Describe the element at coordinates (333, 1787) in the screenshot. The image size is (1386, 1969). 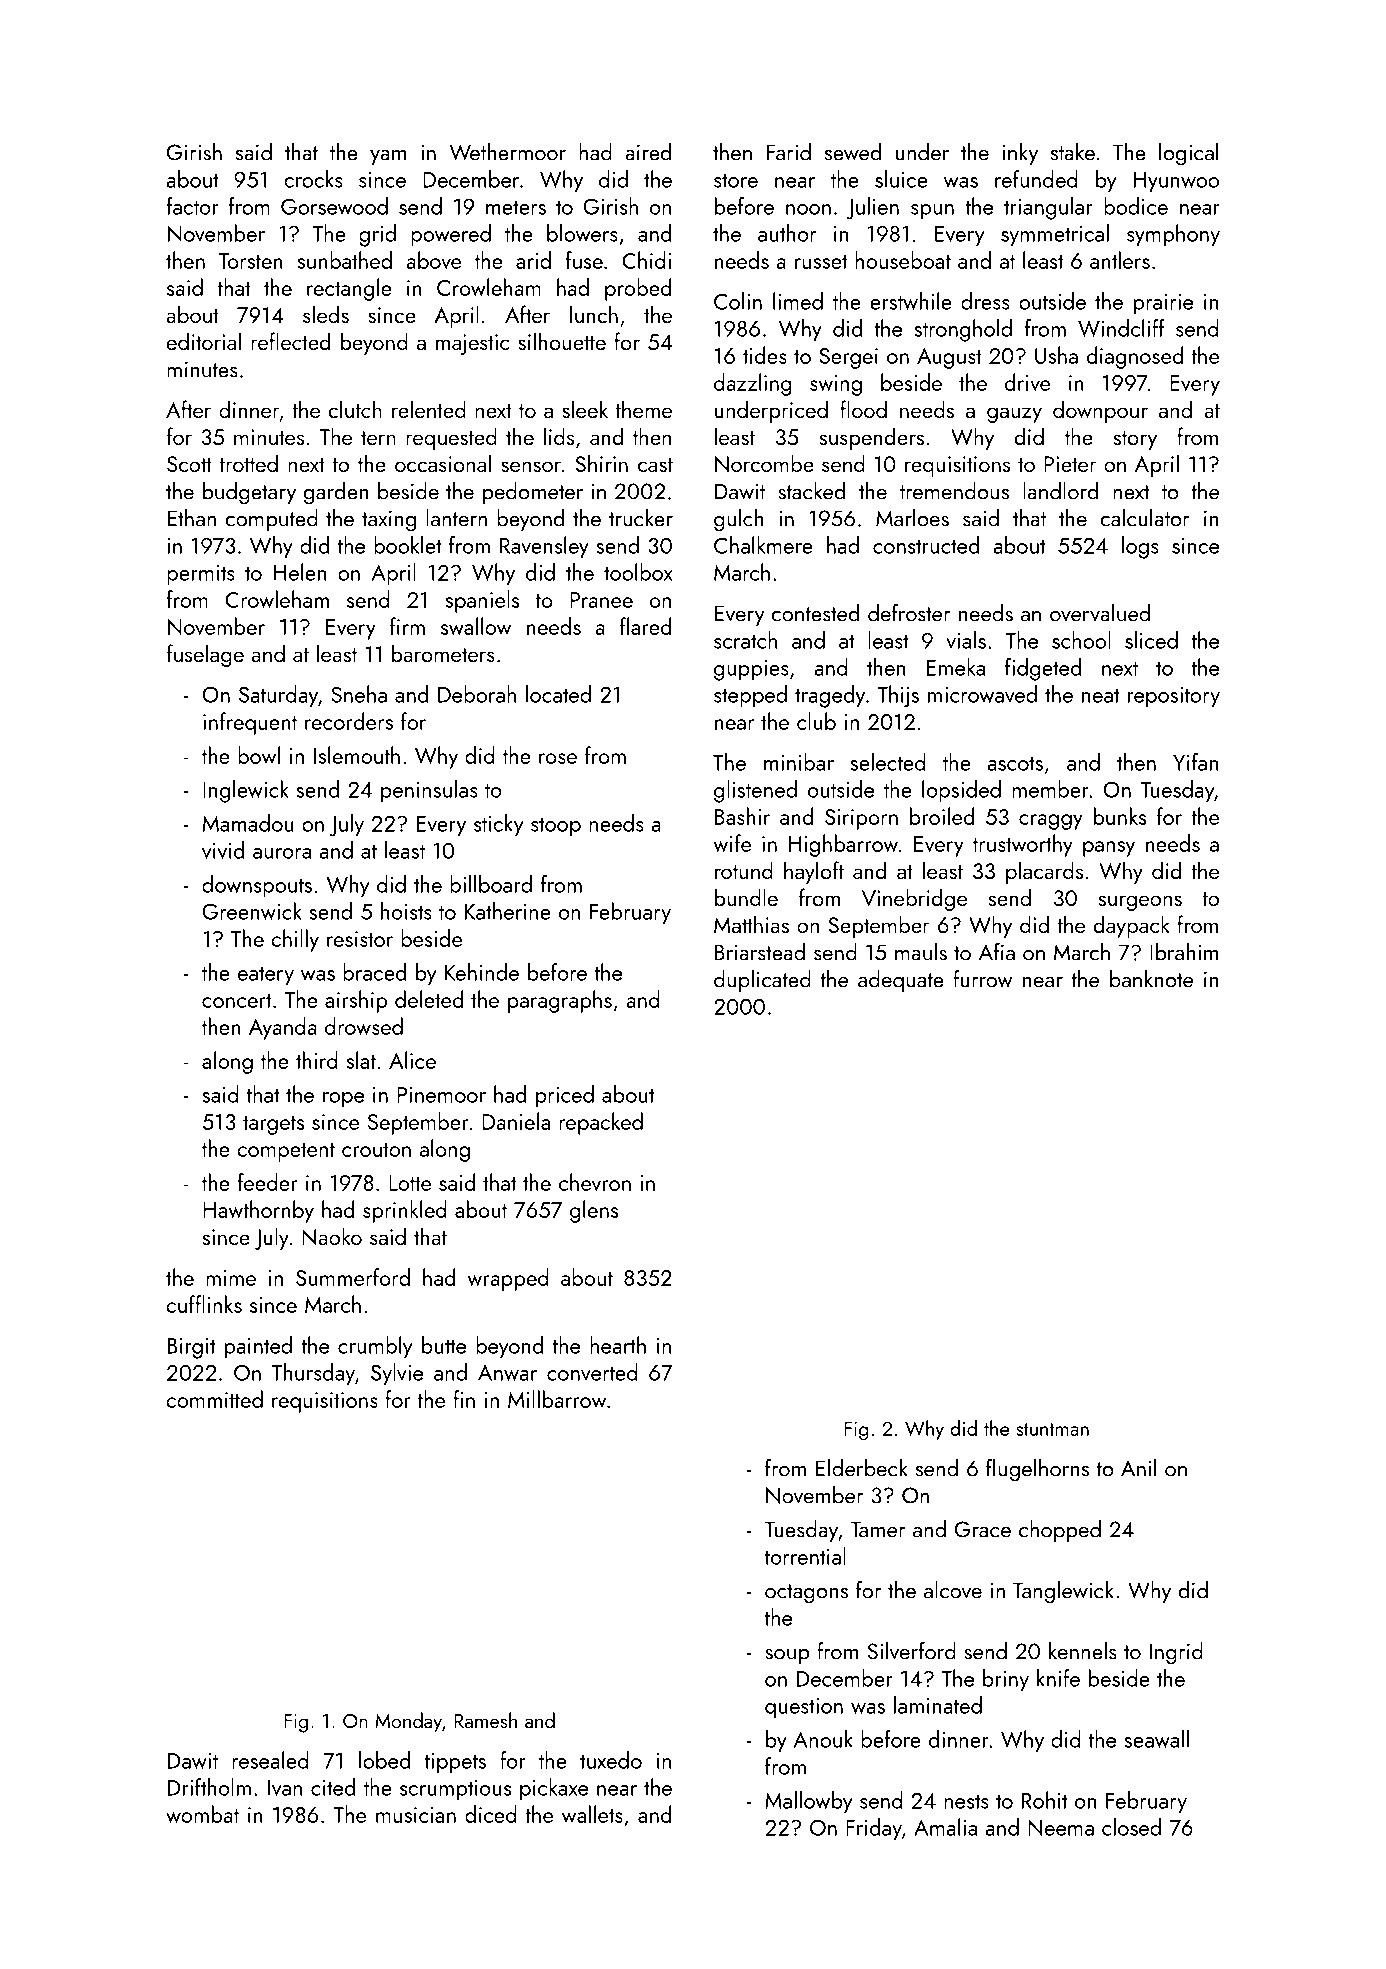
I see `cited` at that location.
